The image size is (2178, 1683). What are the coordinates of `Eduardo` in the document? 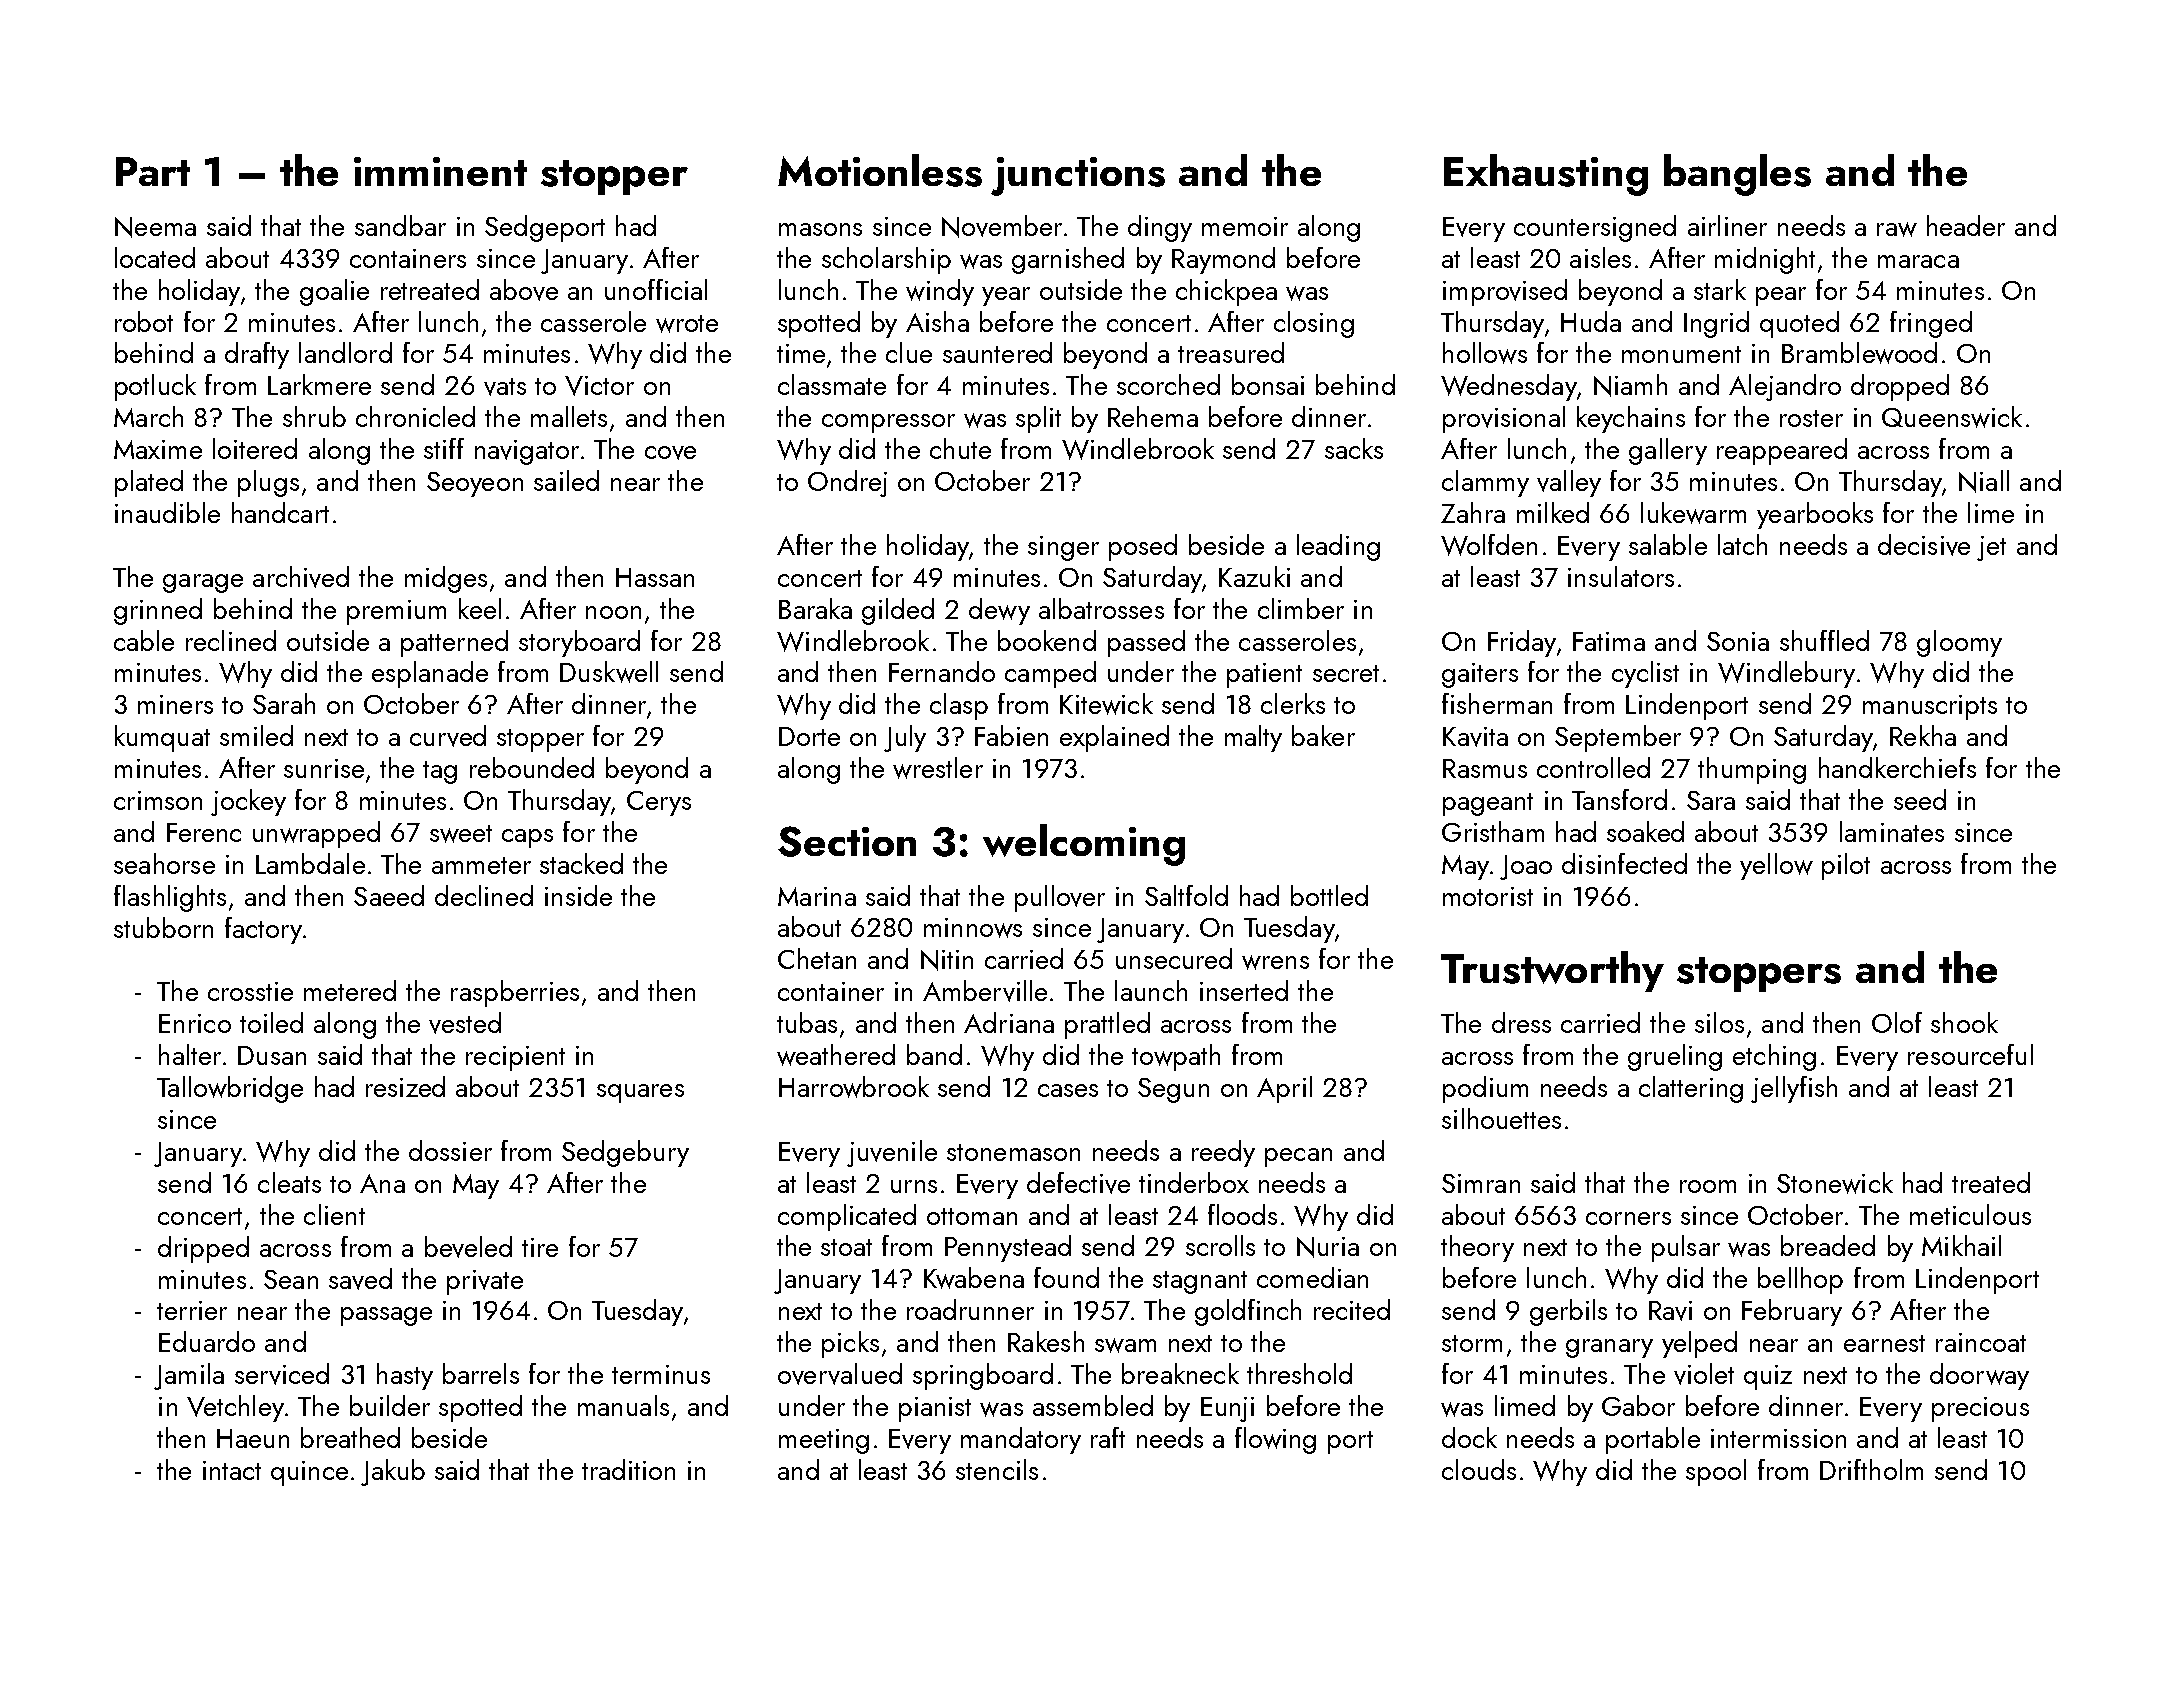 It's located at (207, 1341).
